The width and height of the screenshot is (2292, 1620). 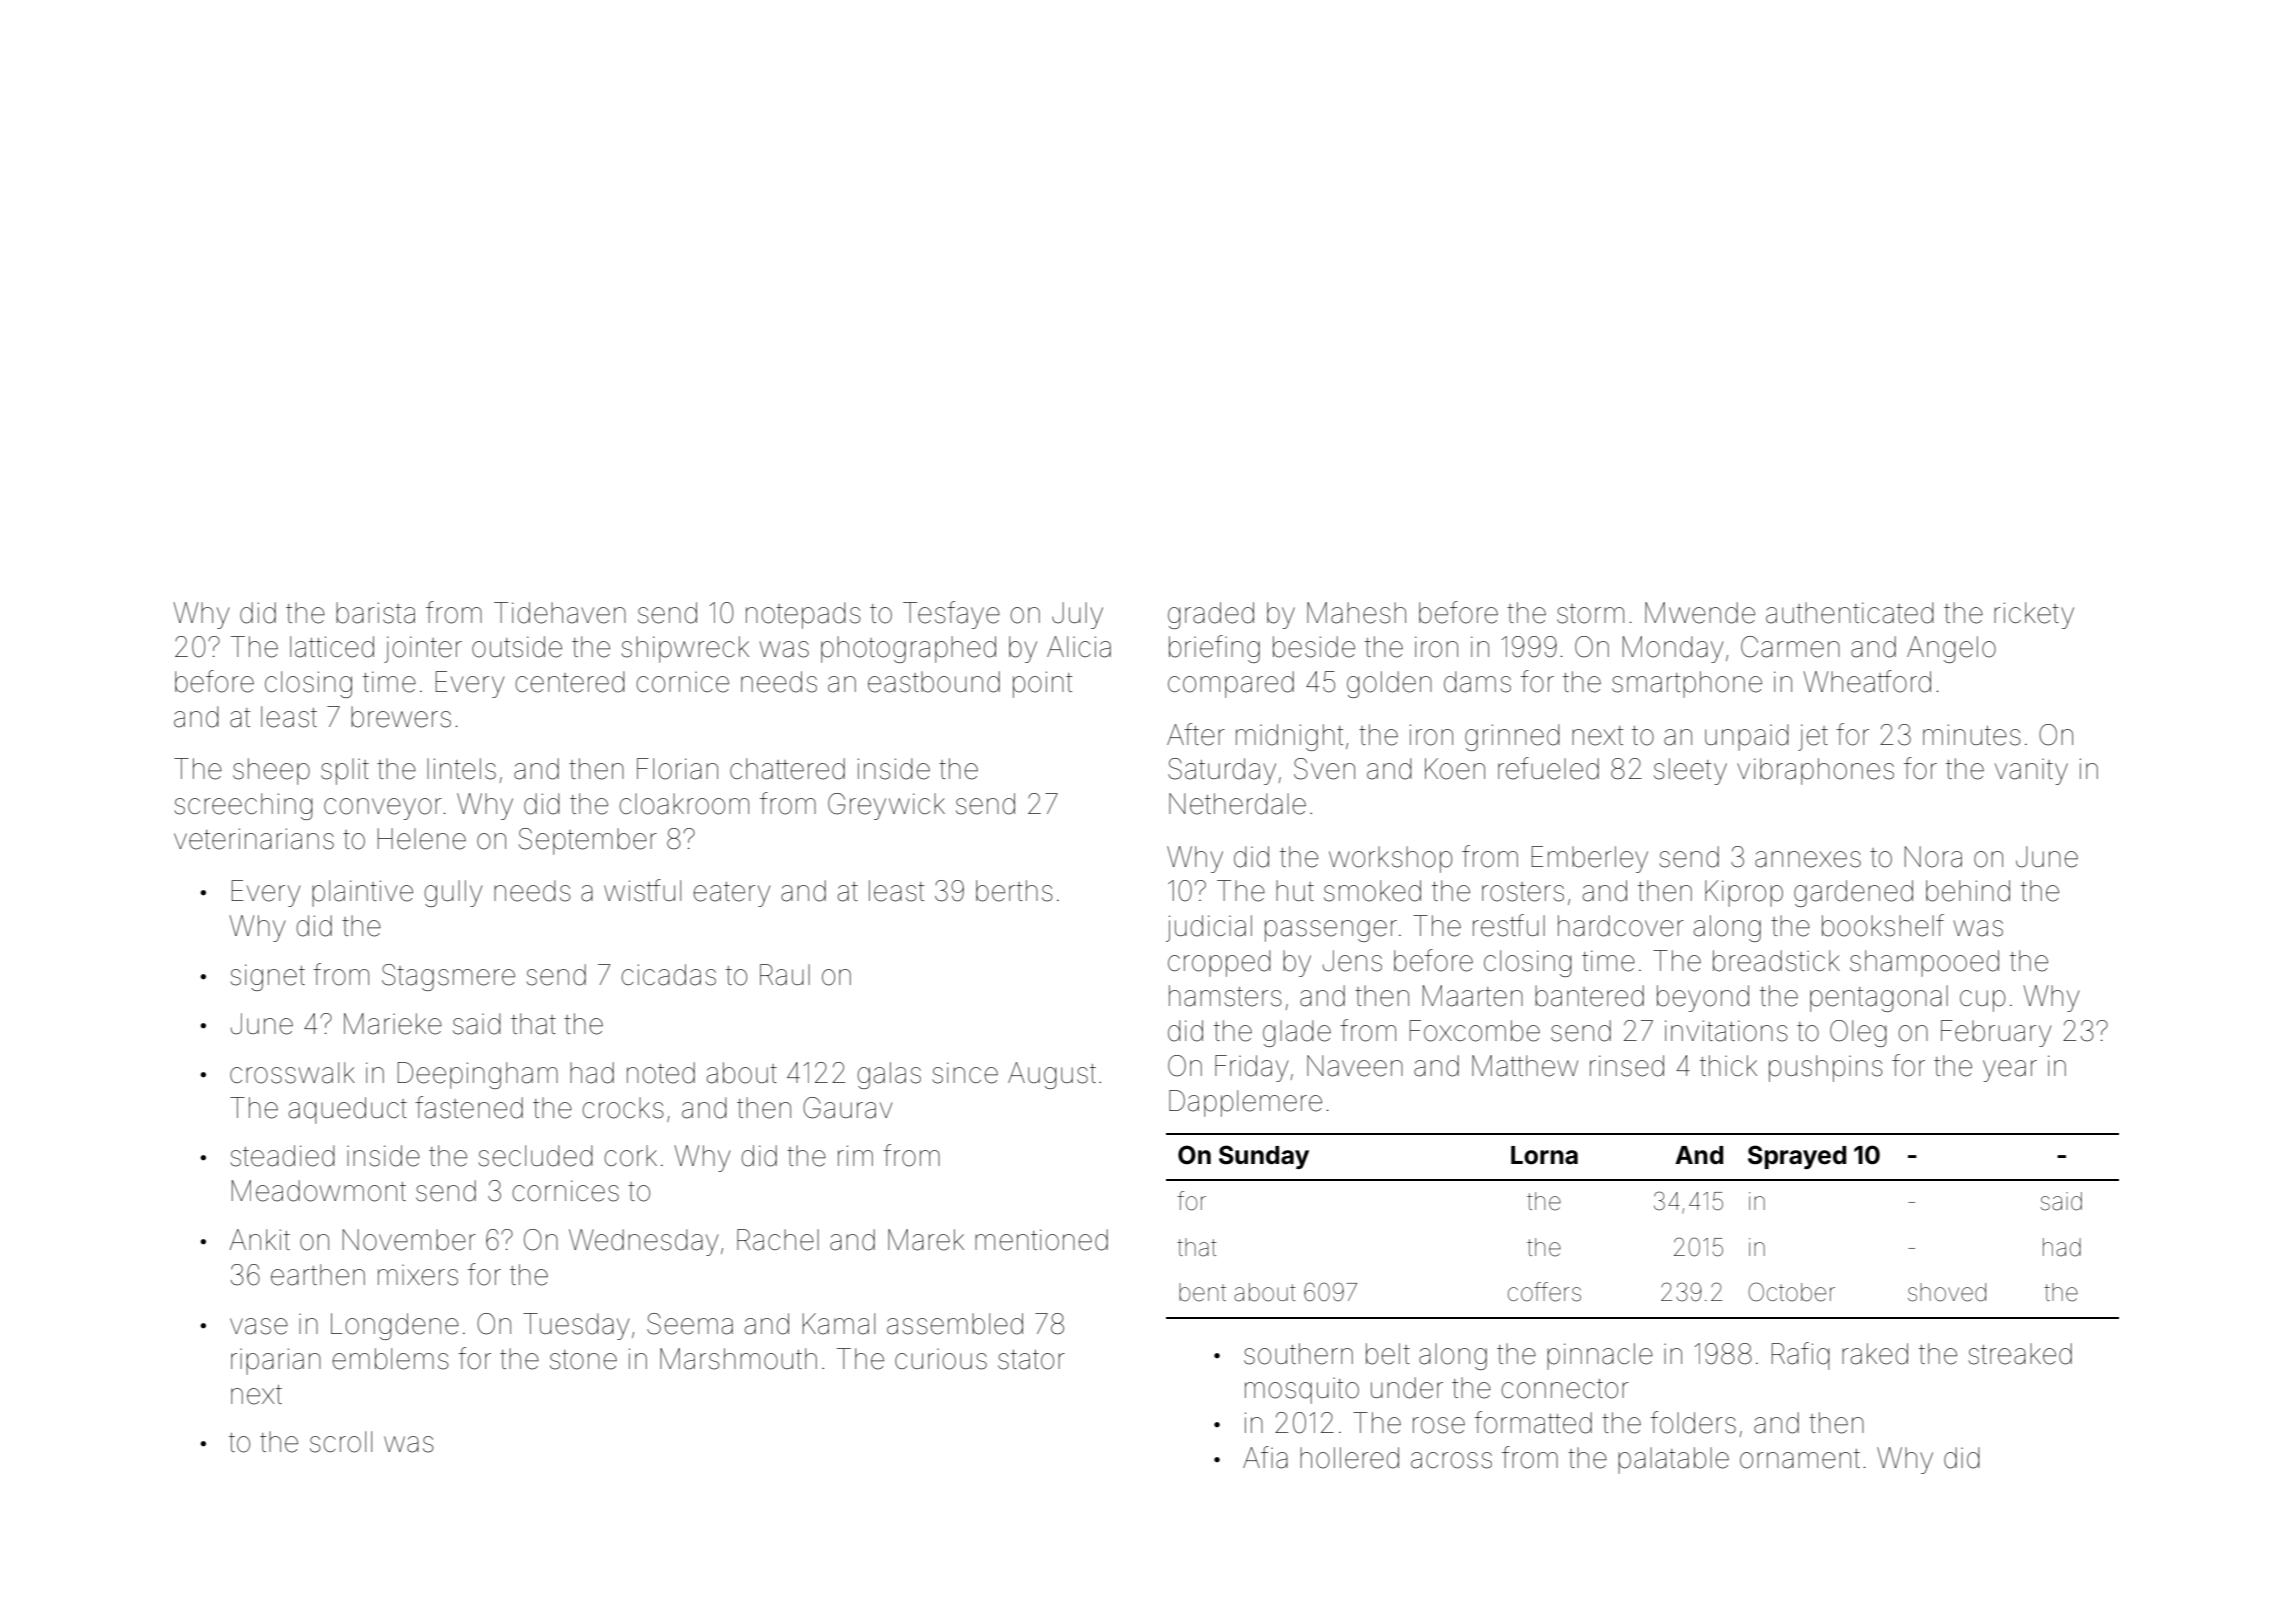 I want to click on Afia, so click(x=1265, y=1457).
